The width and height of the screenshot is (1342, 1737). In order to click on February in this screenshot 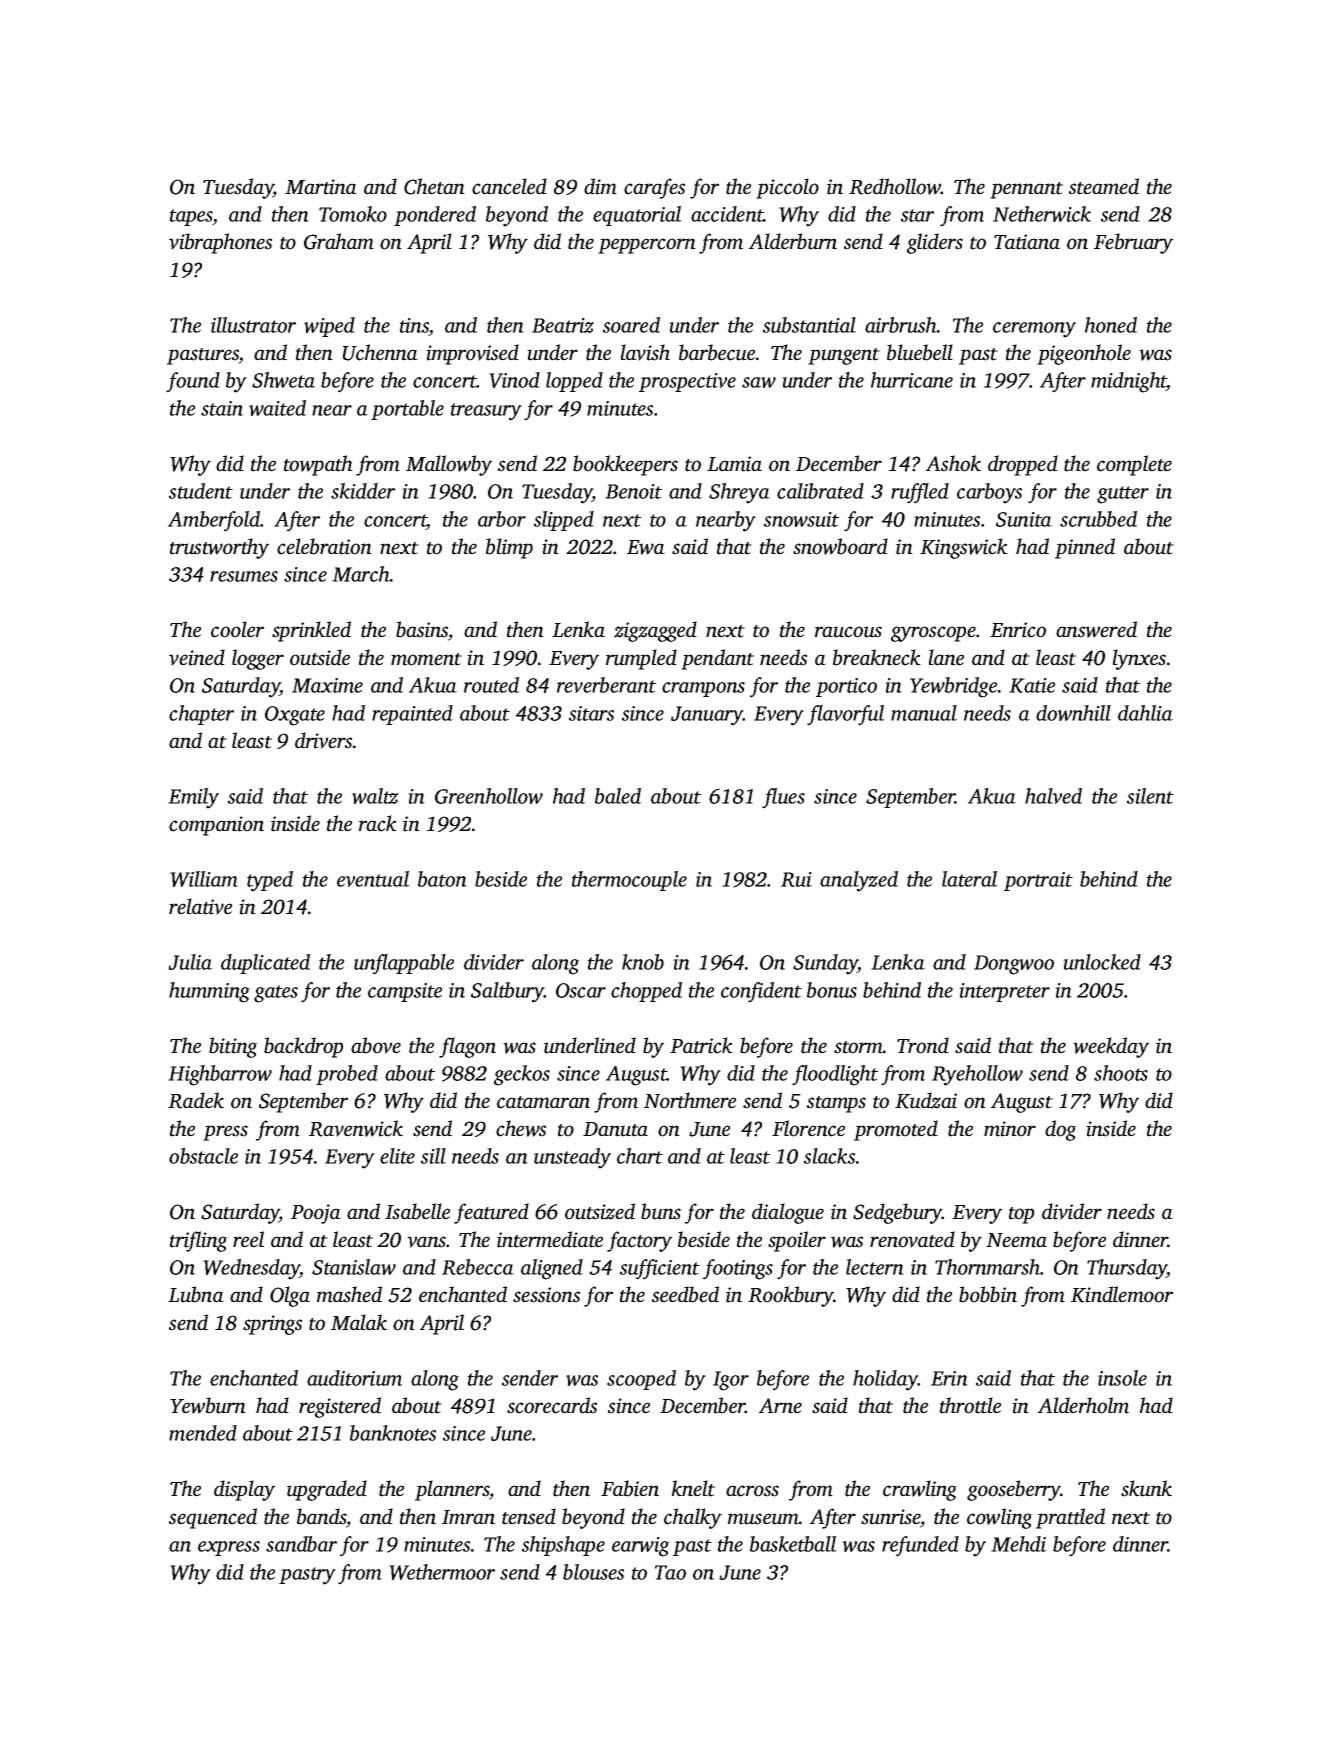, I will do `click(1133, 243)`.
